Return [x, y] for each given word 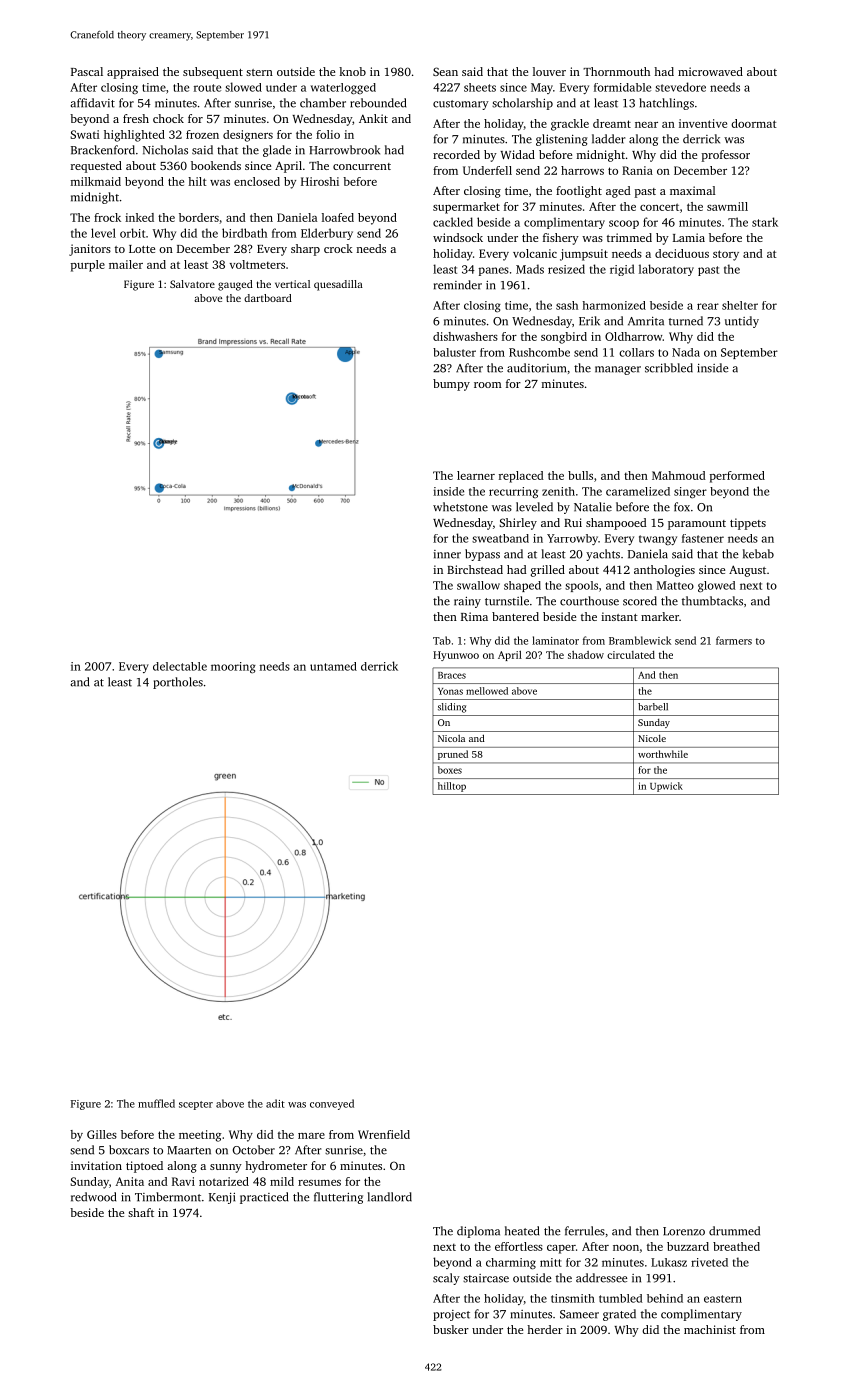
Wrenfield [384, 1134]
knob [352, 71]
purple [88, 266]
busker [451, 1329]
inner [447, 554]
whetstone [460, 507]
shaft [141, 1212]
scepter [196, 1105]
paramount [697, 525]
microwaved [710, 71]
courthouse [589, 601]
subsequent [213, 73]
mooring [233, 667]
